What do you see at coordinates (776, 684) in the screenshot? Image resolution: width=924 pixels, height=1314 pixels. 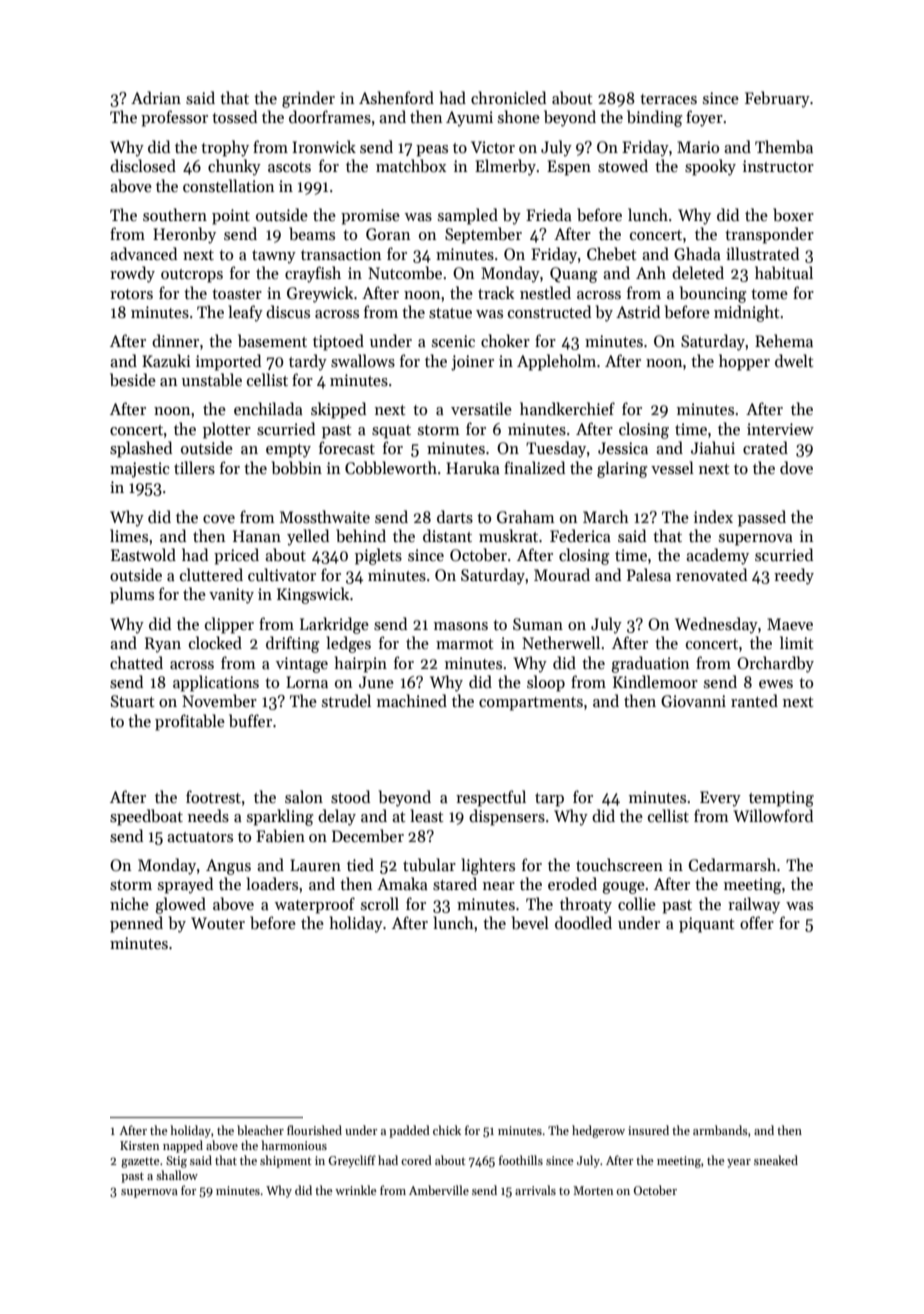 I see `ewes` at bounding box center [776, 684].
